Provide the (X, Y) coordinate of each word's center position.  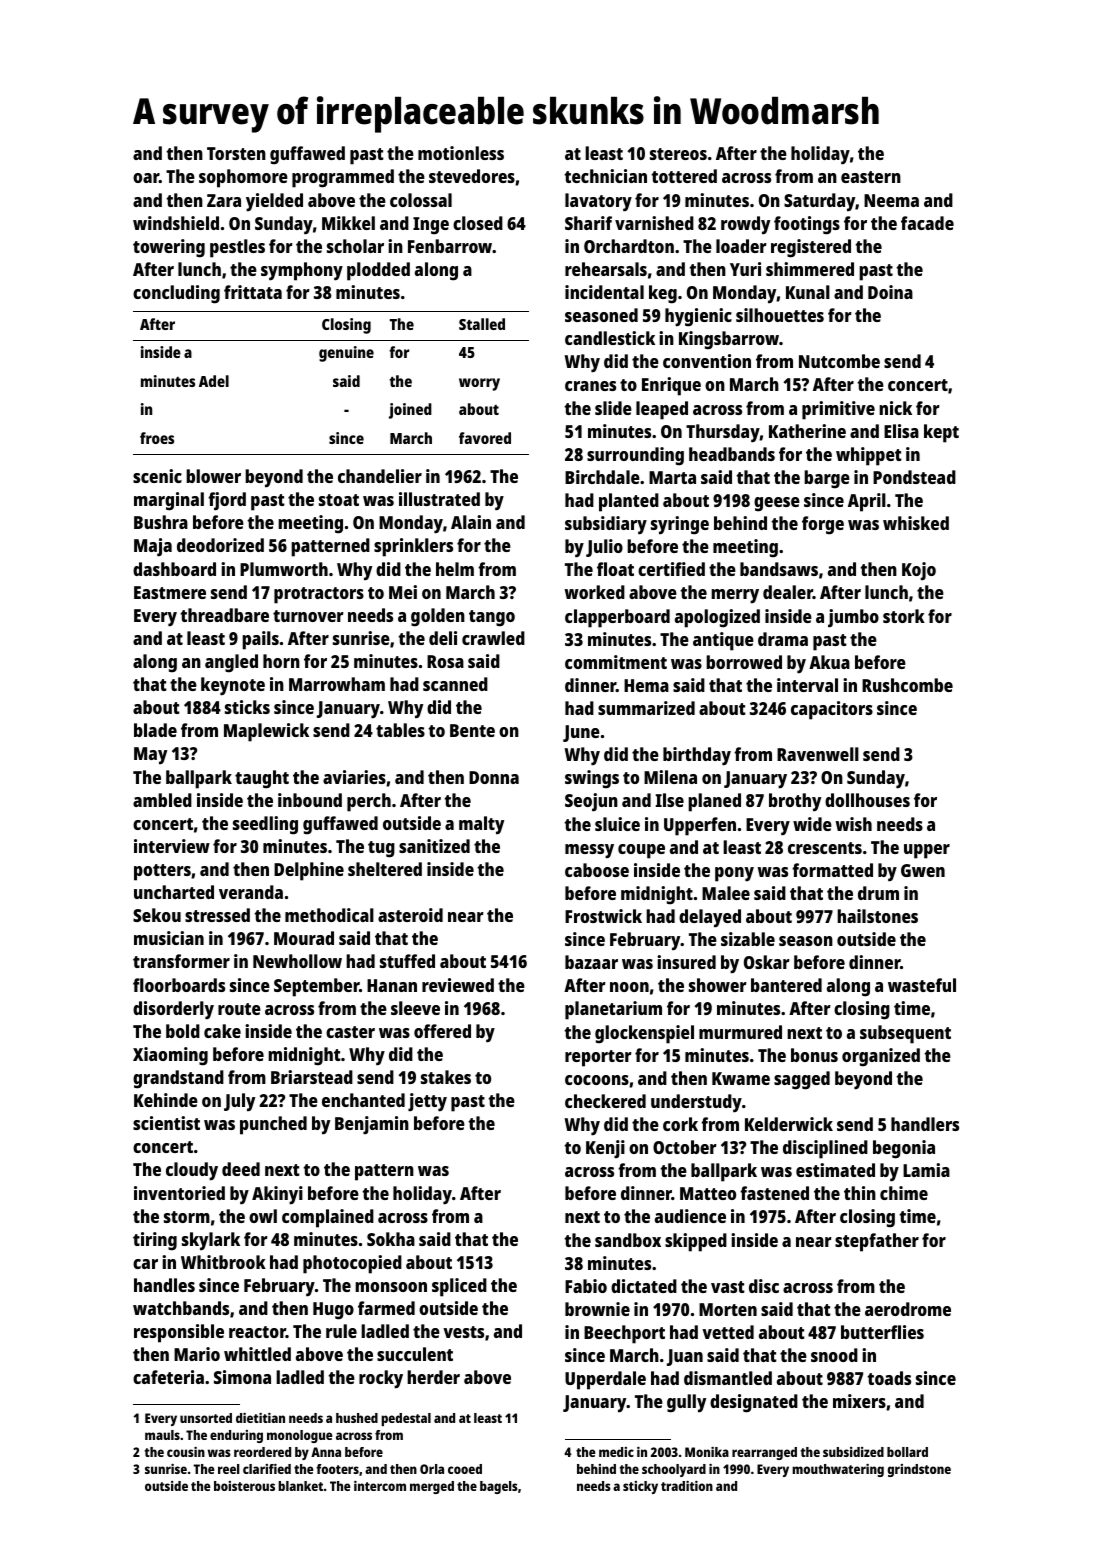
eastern (871, 177)
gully (686, 1403)
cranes (590, 386)
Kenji (605, 1149)
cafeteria (168, 1377)
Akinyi (277, 1195)
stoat (339, 500)
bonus (814, 1055)
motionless (461, 153)
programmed (343, 178)
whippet (869, 456)
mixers (859, 1401)
